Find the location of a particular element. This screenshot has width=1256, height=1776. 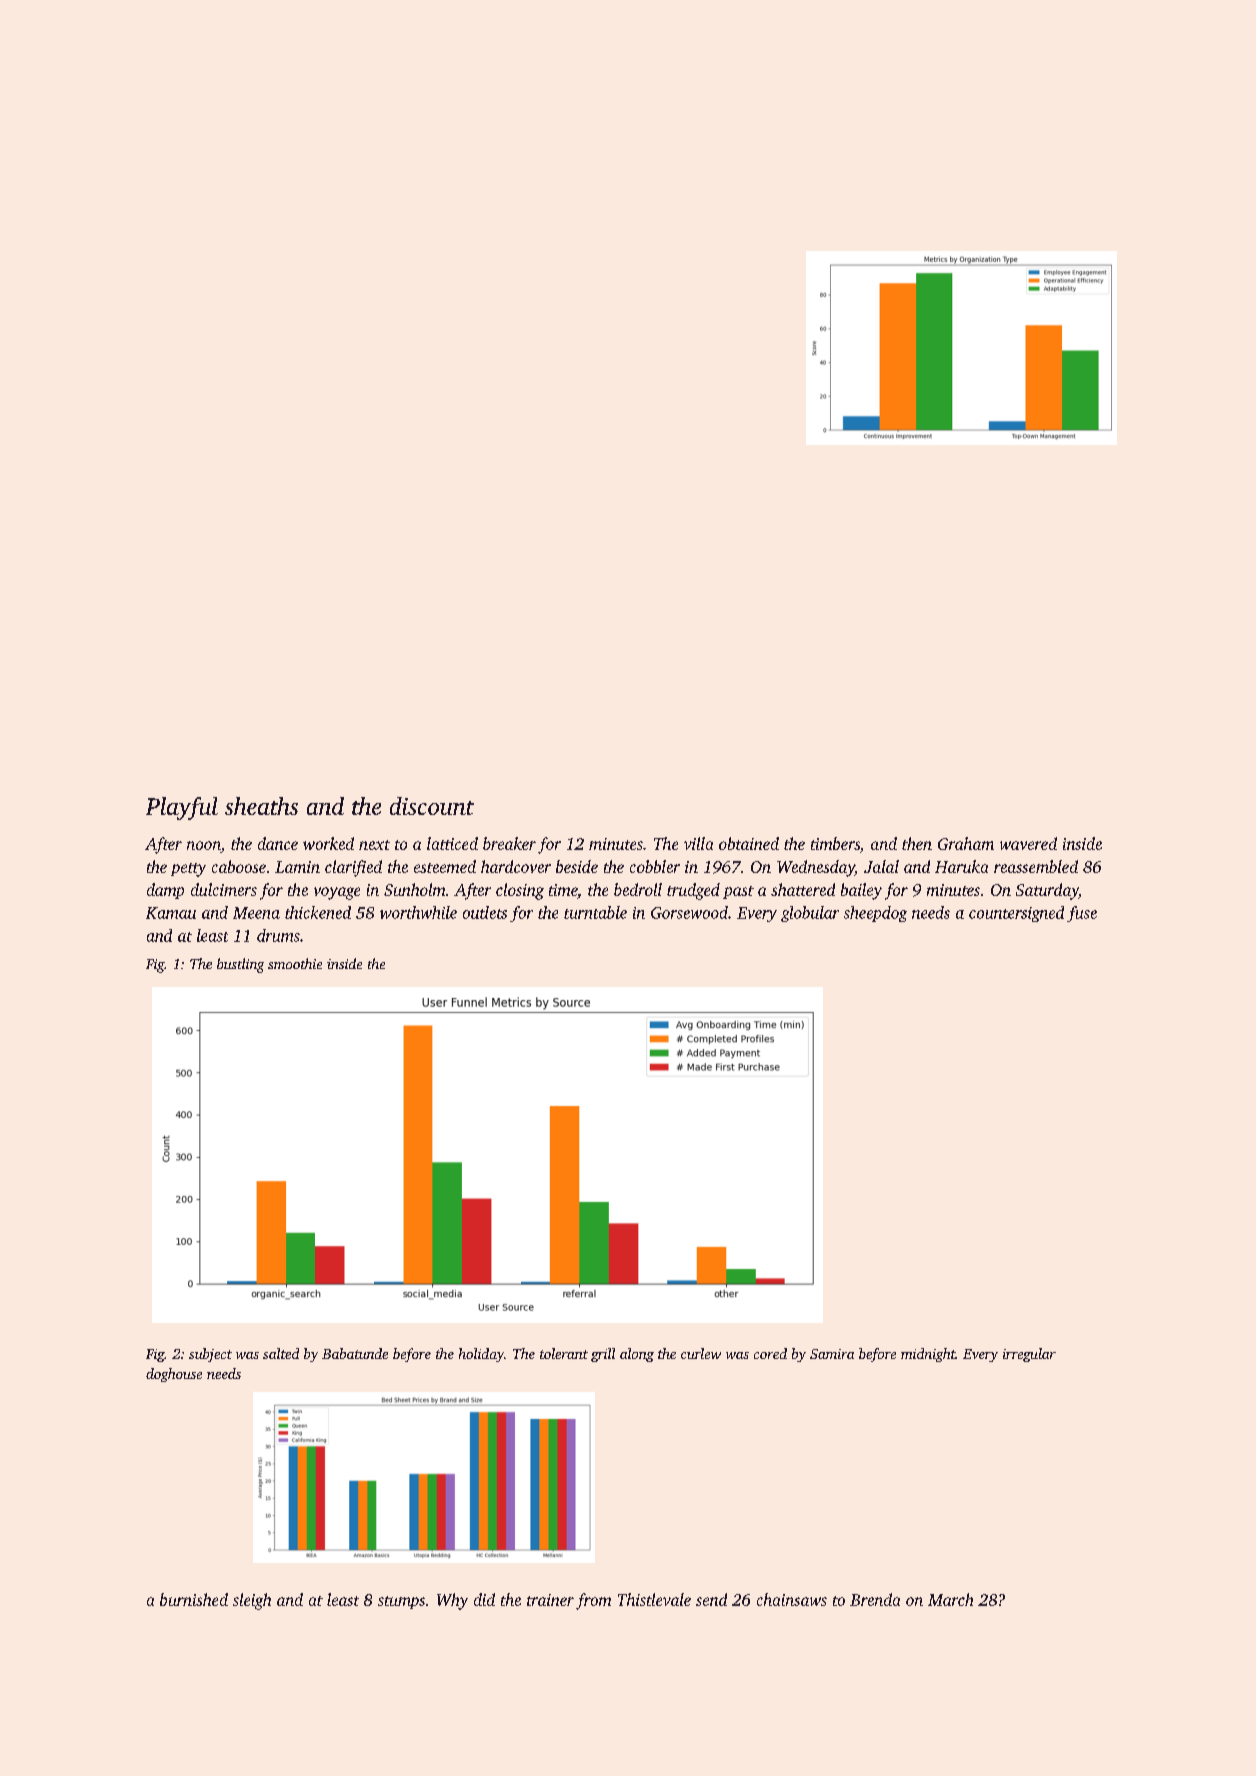

salted is located at coordinates (281, 1353).
